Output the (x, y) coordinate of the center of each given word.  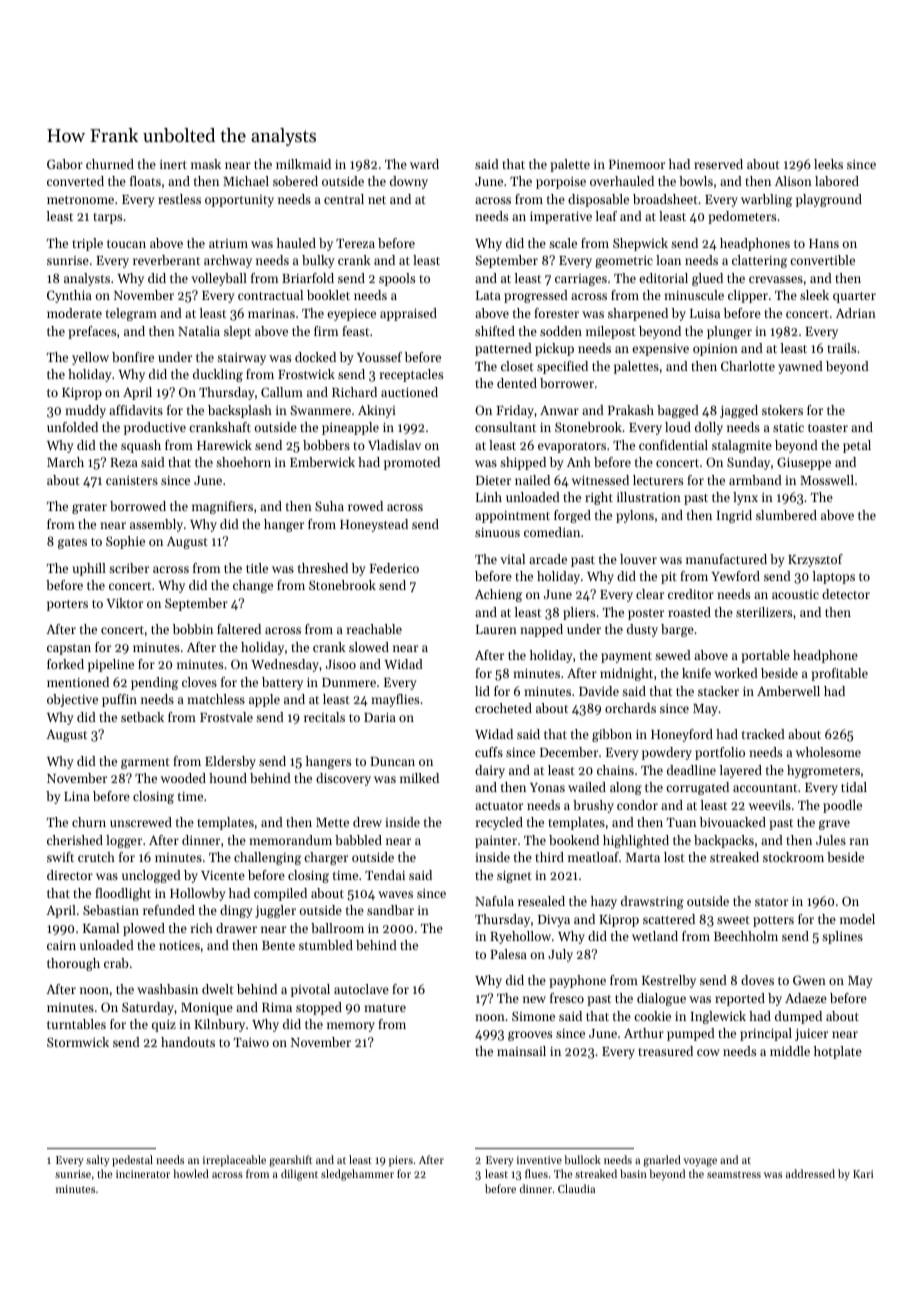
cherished (75, 840)
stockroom (793, 857)
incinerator (143, 1174)
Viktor (124, 603)
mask (206, 164)
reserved (718, 164)
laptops (833, 577)
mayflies (395, 700)
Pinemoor (637, 164)
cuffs (489, 752)
